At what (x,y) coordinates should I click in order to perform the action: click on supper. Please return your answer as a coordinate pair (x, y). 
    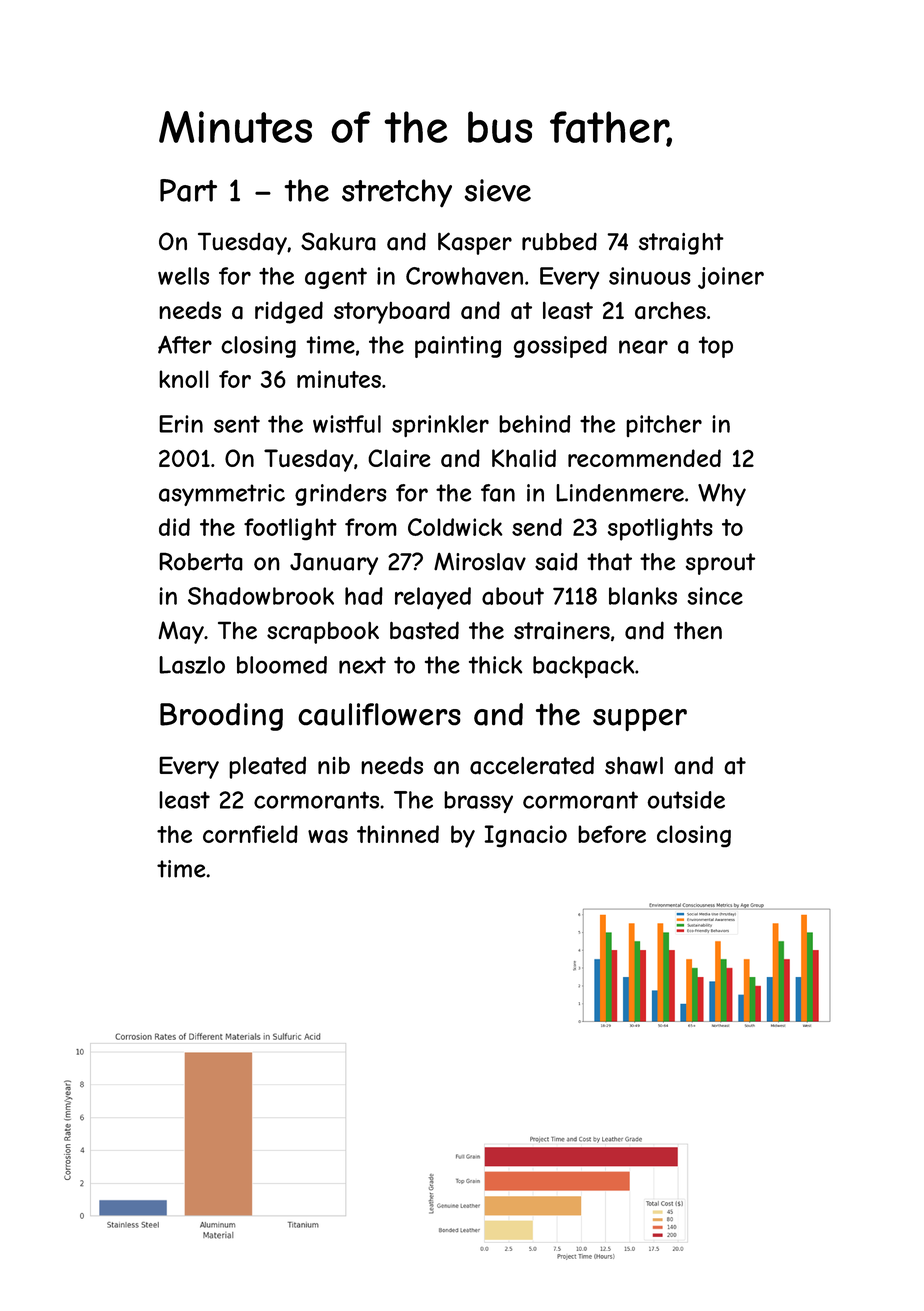
    Looking at the image, I should click on (640, 720).
